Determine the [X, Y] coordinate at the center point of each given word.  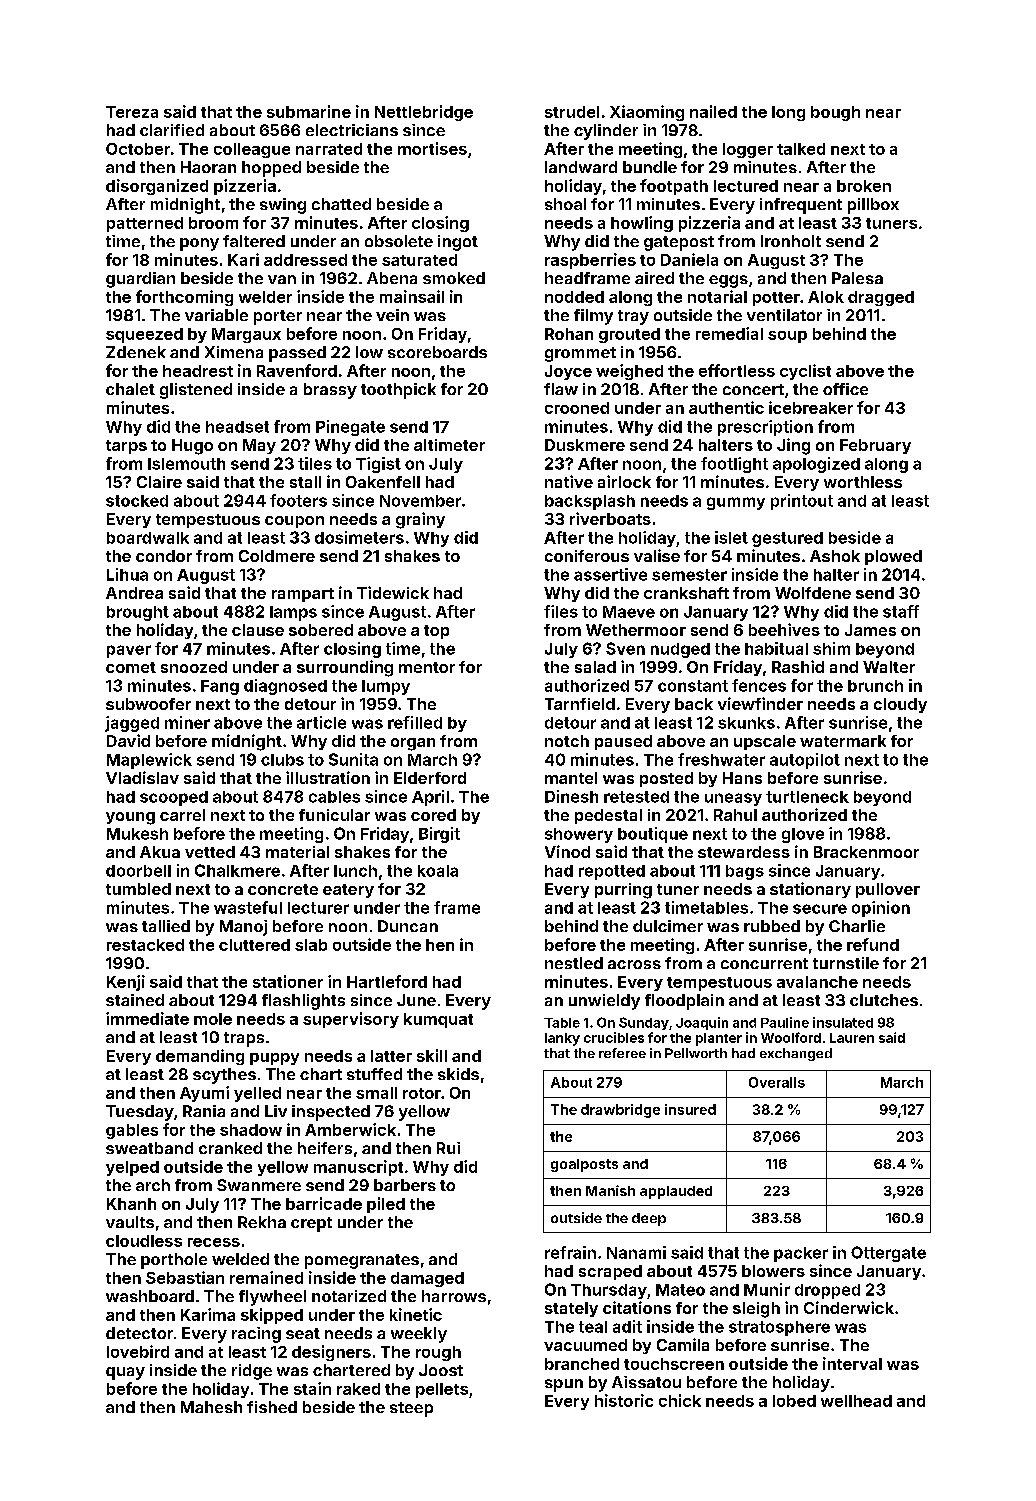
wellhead [856, 1401]
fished [272, 1407]
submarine [309, 111]
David [128, 740]
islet [731, 537]
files [561, 611]
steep [411, 1409]
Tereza [132, 112]
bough [835, 113]
